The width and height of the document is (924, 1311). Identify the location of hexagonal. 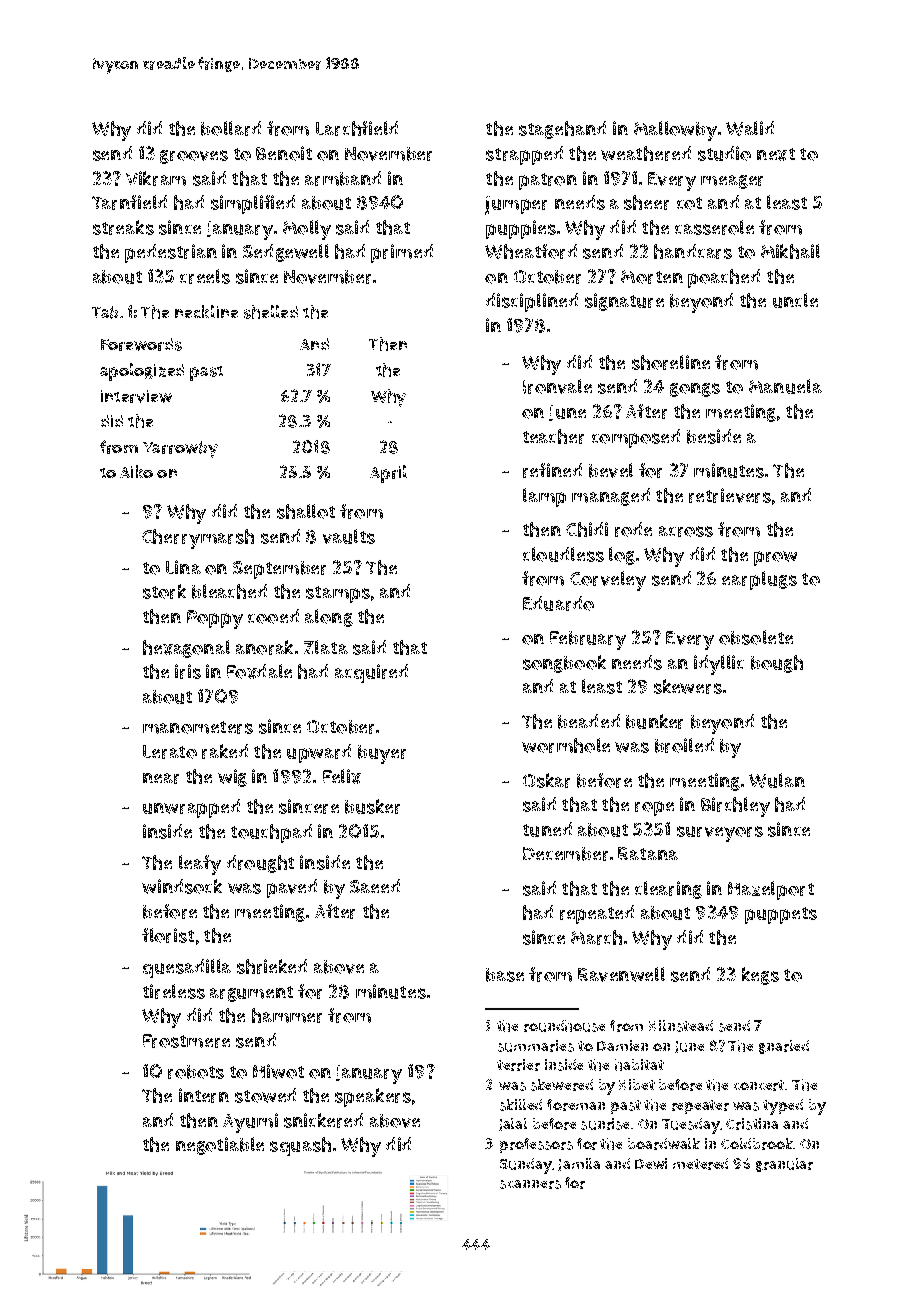
(186, 649).
